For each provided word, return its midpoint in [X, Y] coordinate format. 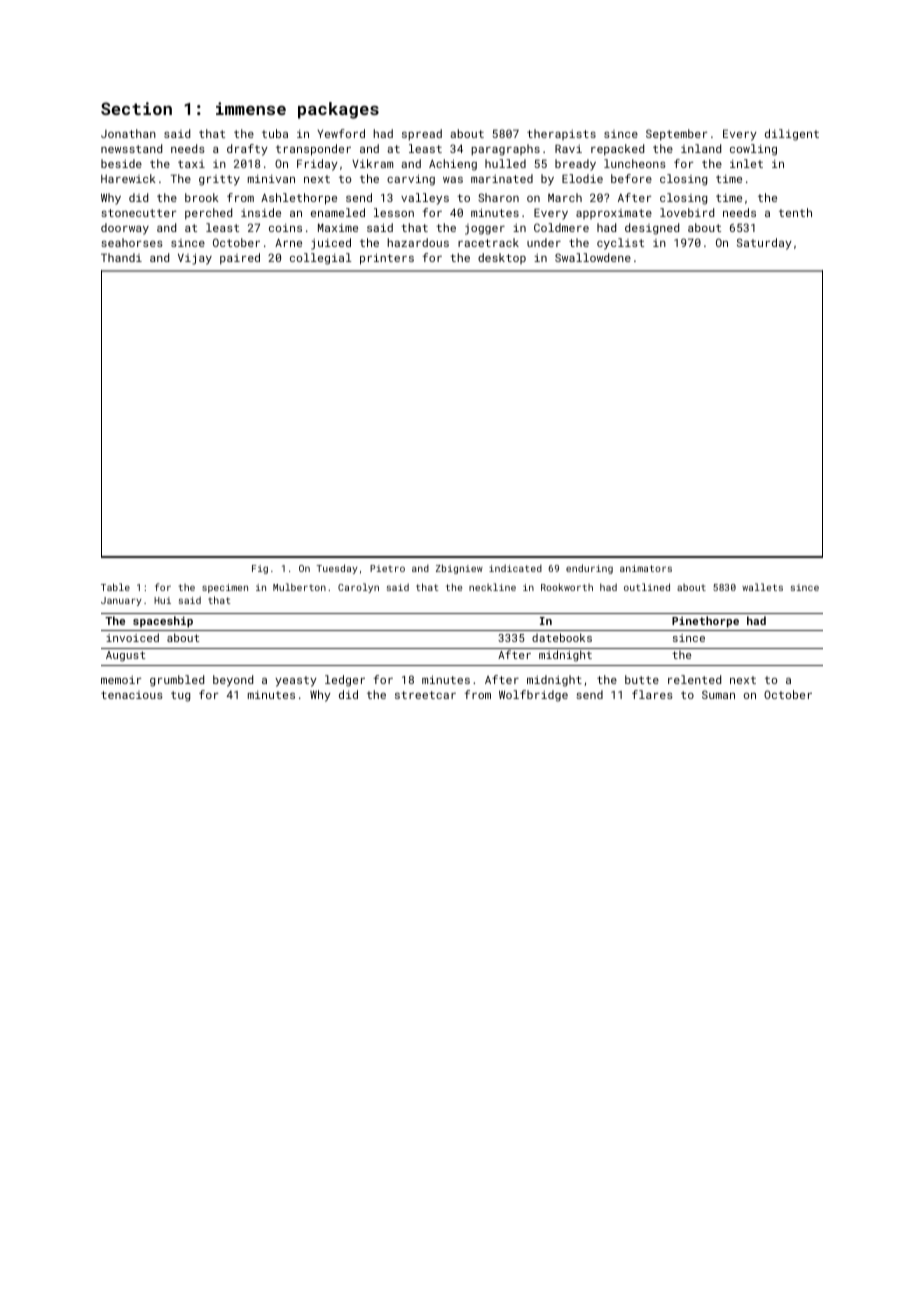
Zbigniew [459, 569]
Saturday [764, 244]
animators [646, 568]
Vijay [195, 259]
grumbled [177, 681]
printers [387, 259]
